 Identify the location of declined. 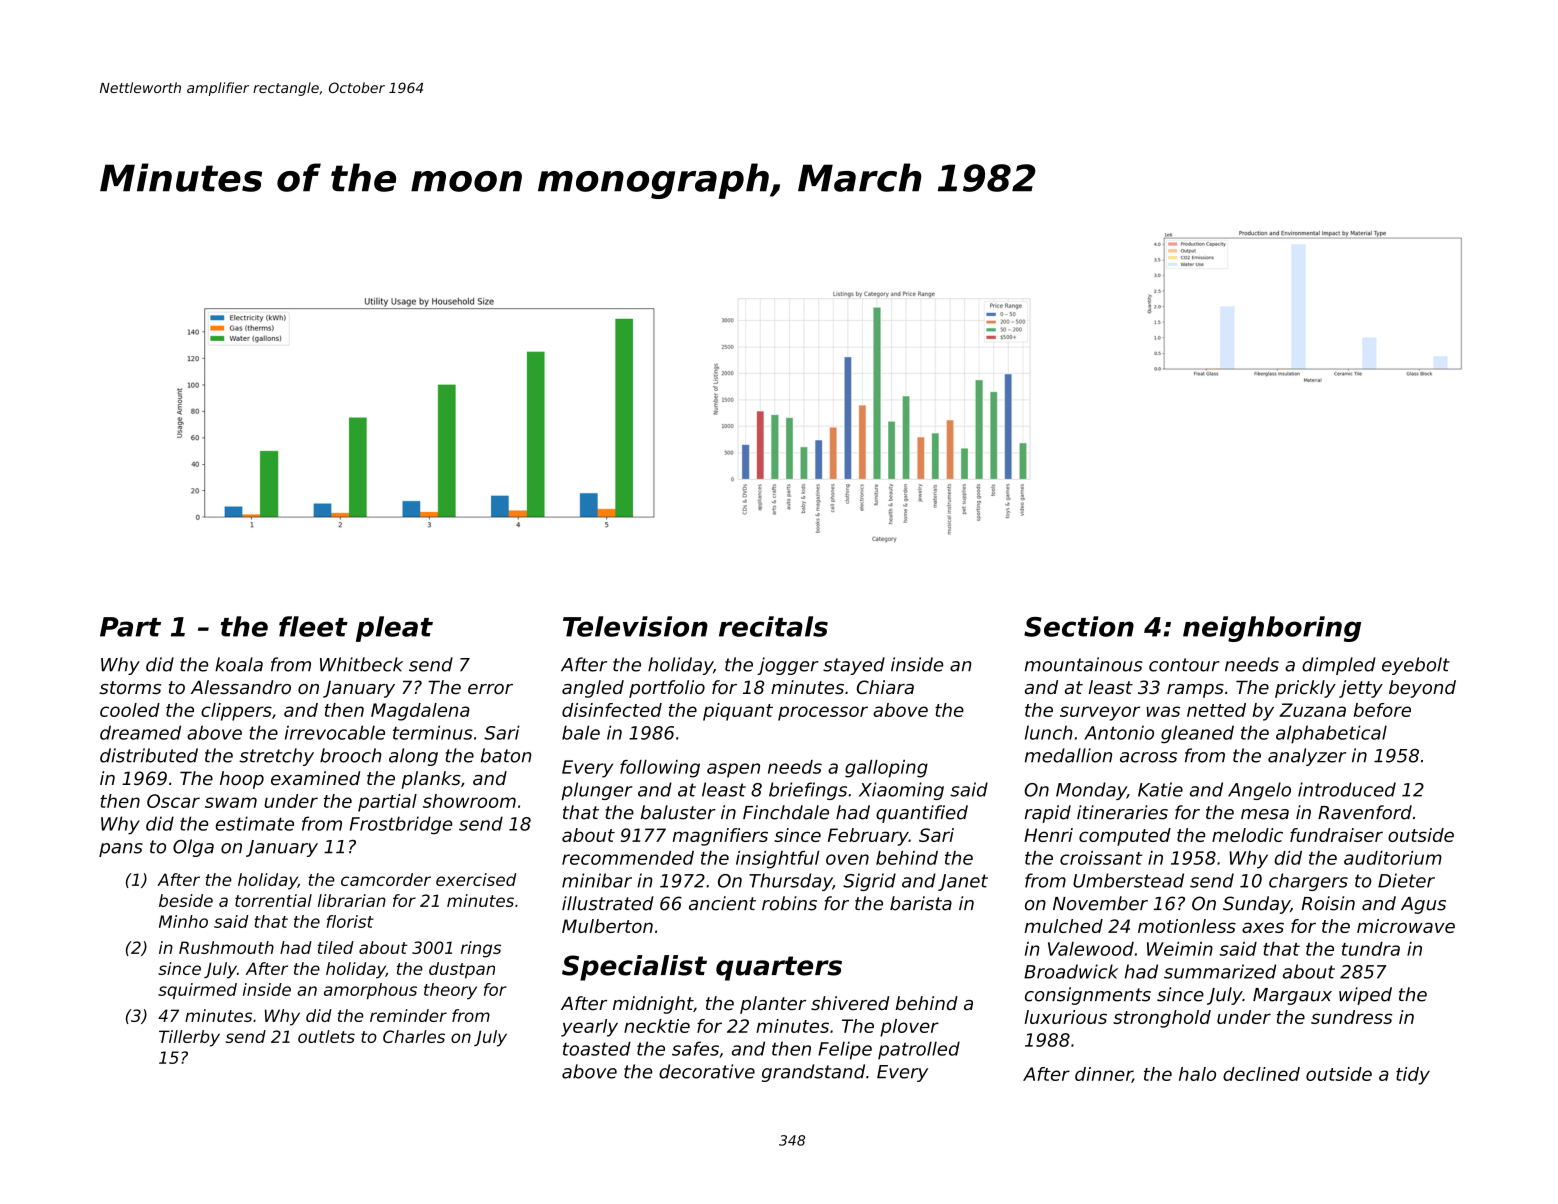
(1261, 1074).
